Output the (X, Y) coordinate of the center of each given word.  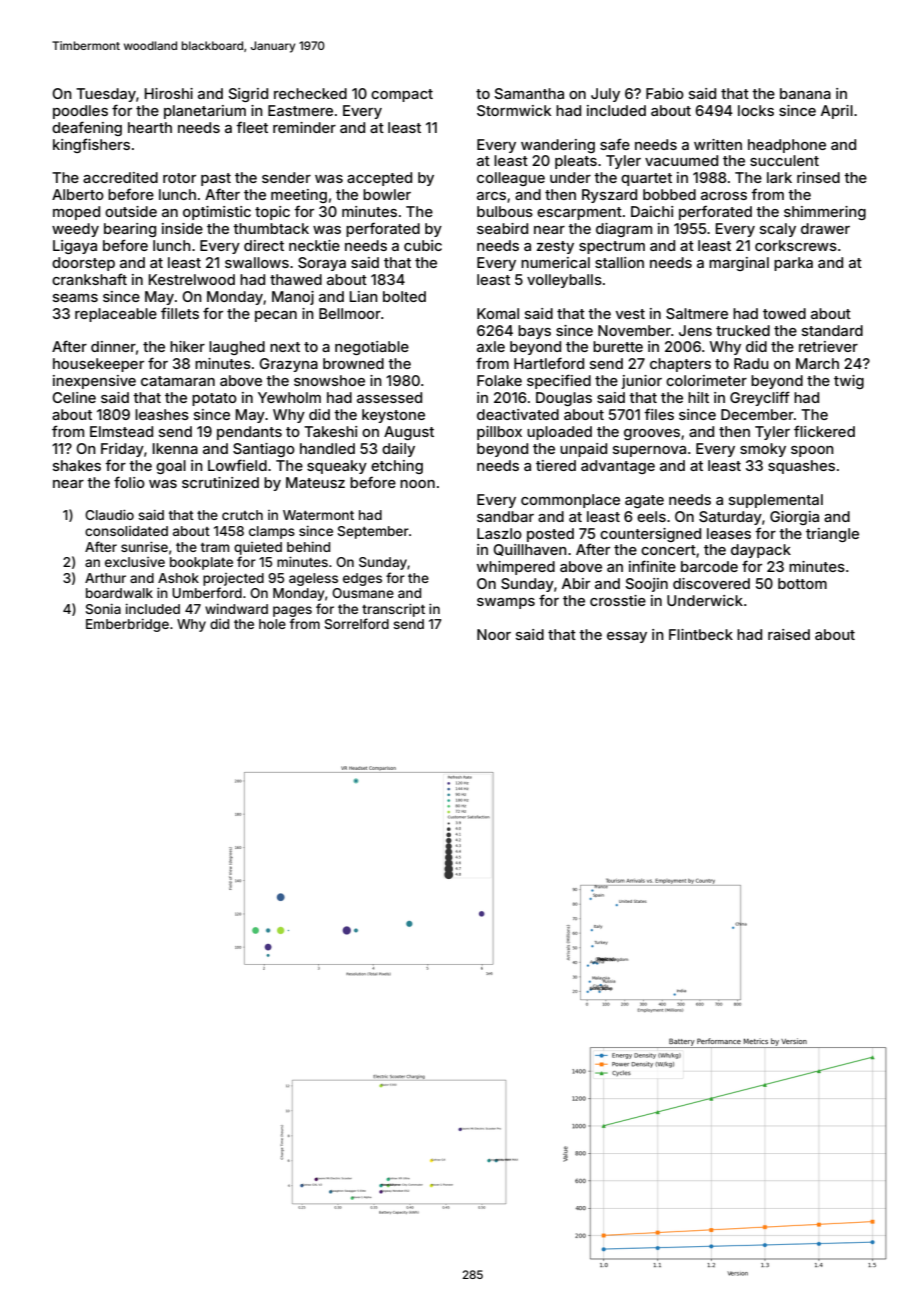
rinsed (818, 177)
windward (236, 609)
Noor (494, 634)
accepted (379, 179)
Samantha (529, 93)
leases (729, 533)
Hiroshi (169, 93)
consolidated (126, 531)
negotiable (372, 348)
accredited (120, 177)
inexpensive (94, 382)
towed (784, 313)
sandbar (505, 516)
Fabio (665, 93)
